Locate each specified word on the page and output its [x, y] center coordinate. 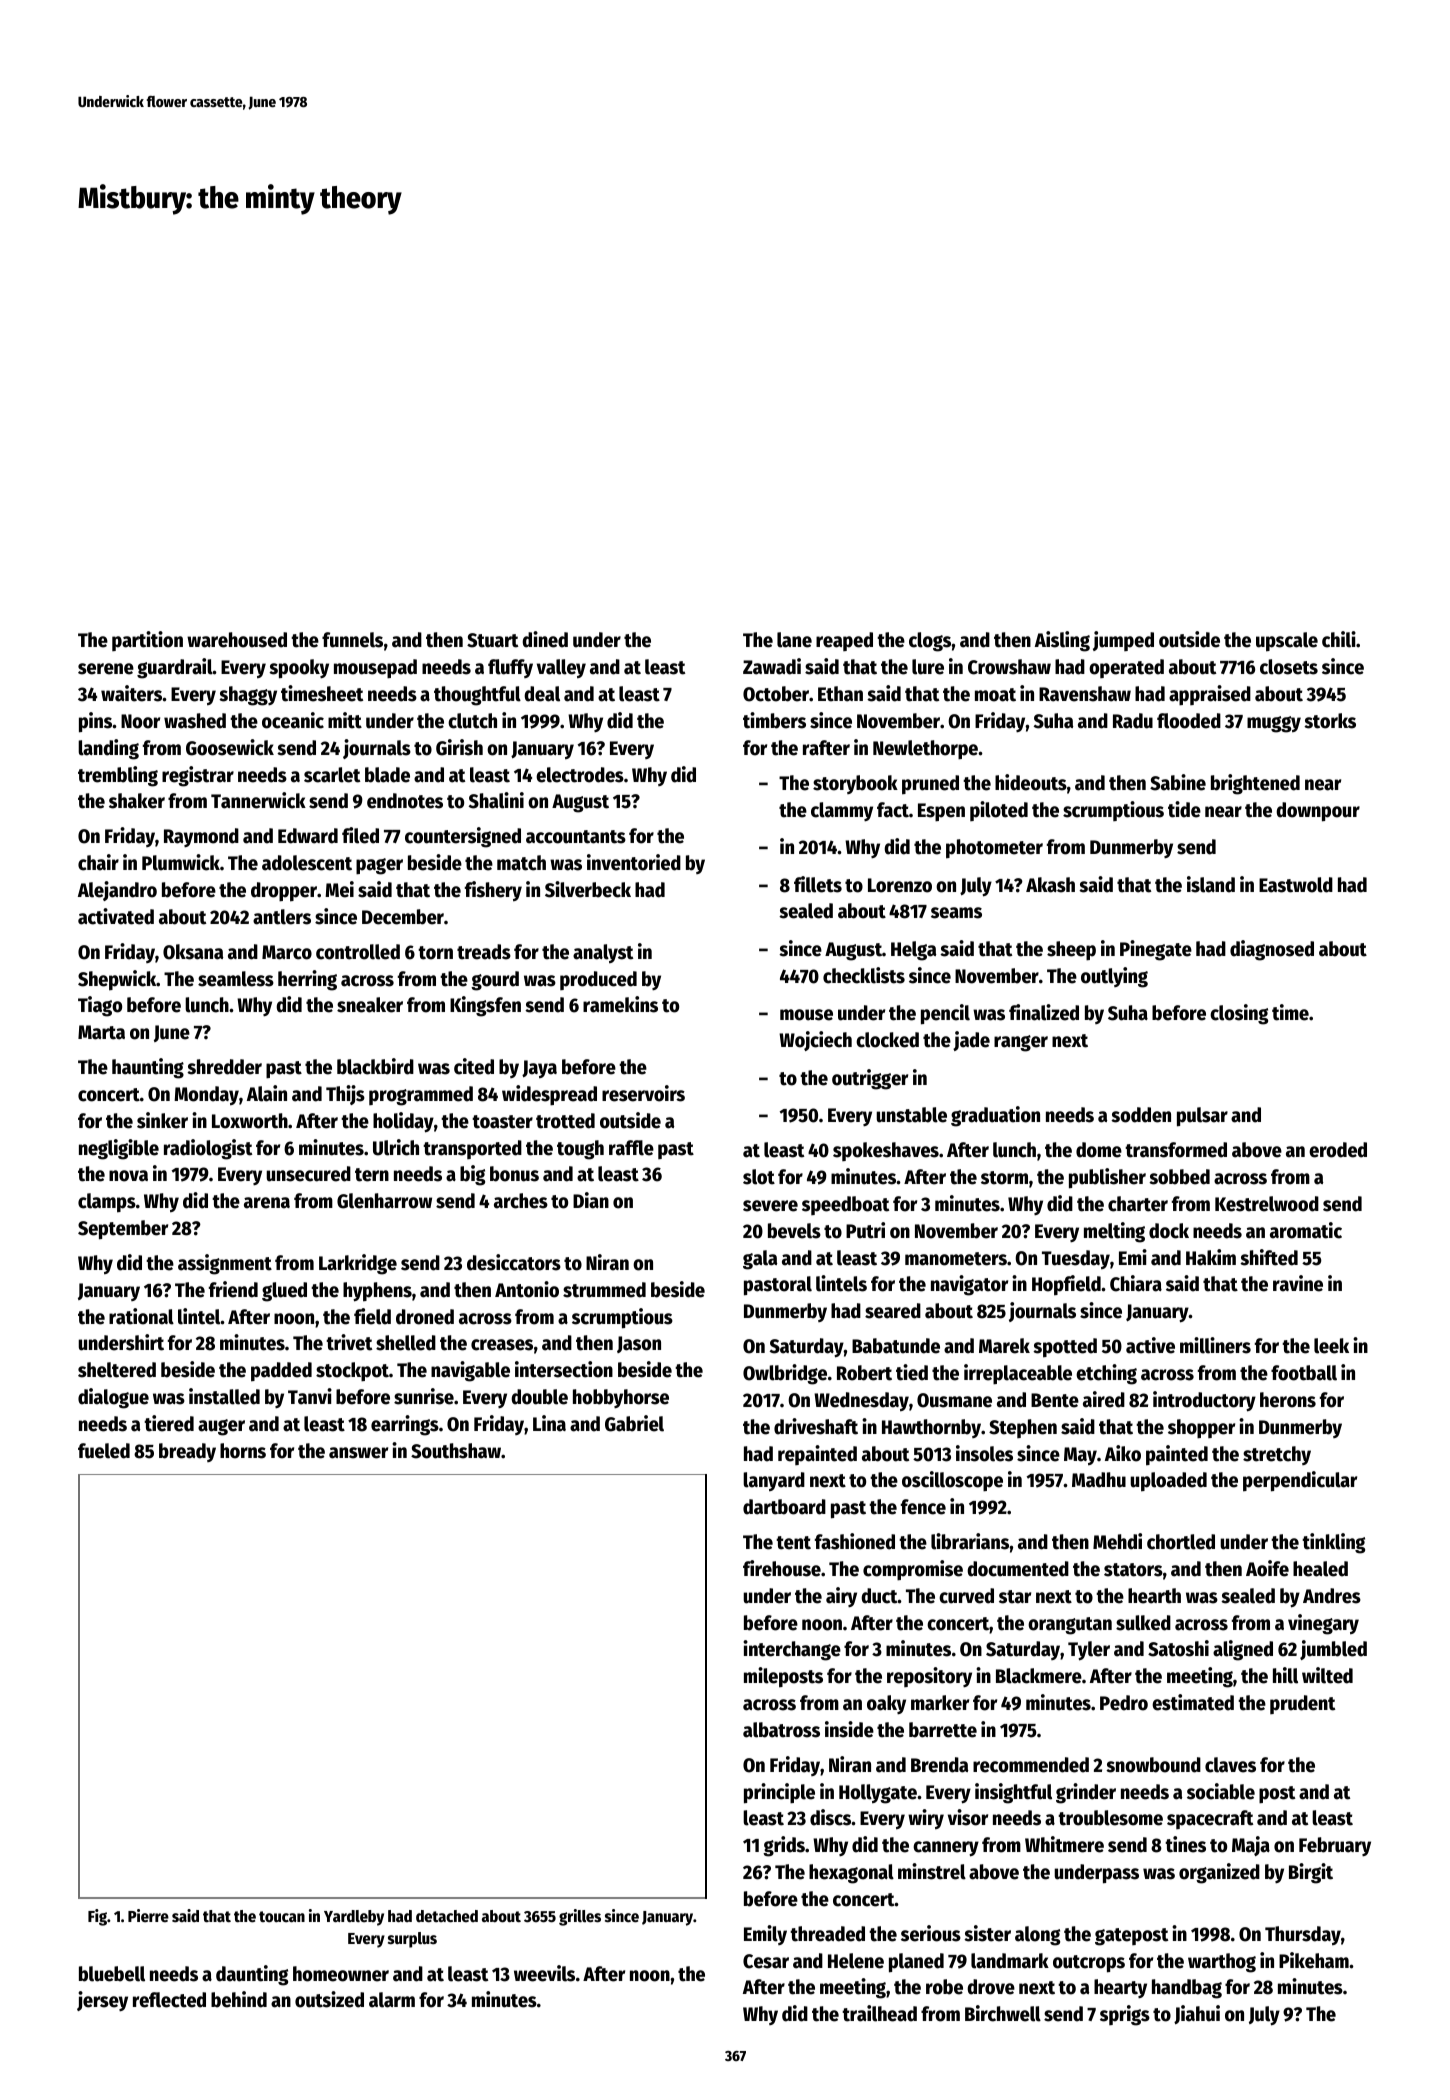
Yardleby [354, 1918]
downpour [1318, 812]
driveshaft [816, 1426]
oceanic [293, 720]
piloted [999, 811]
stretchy [1277, 1455]
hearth [1154, 1596]
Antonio [527, 1289]
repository [929, 1677]
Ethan [840, 694]
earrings [405, 1425]
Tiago [100, 1006]
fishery [493, 891]
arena [267, 1203]
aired [1104, 1399]
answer [358, 1453]
